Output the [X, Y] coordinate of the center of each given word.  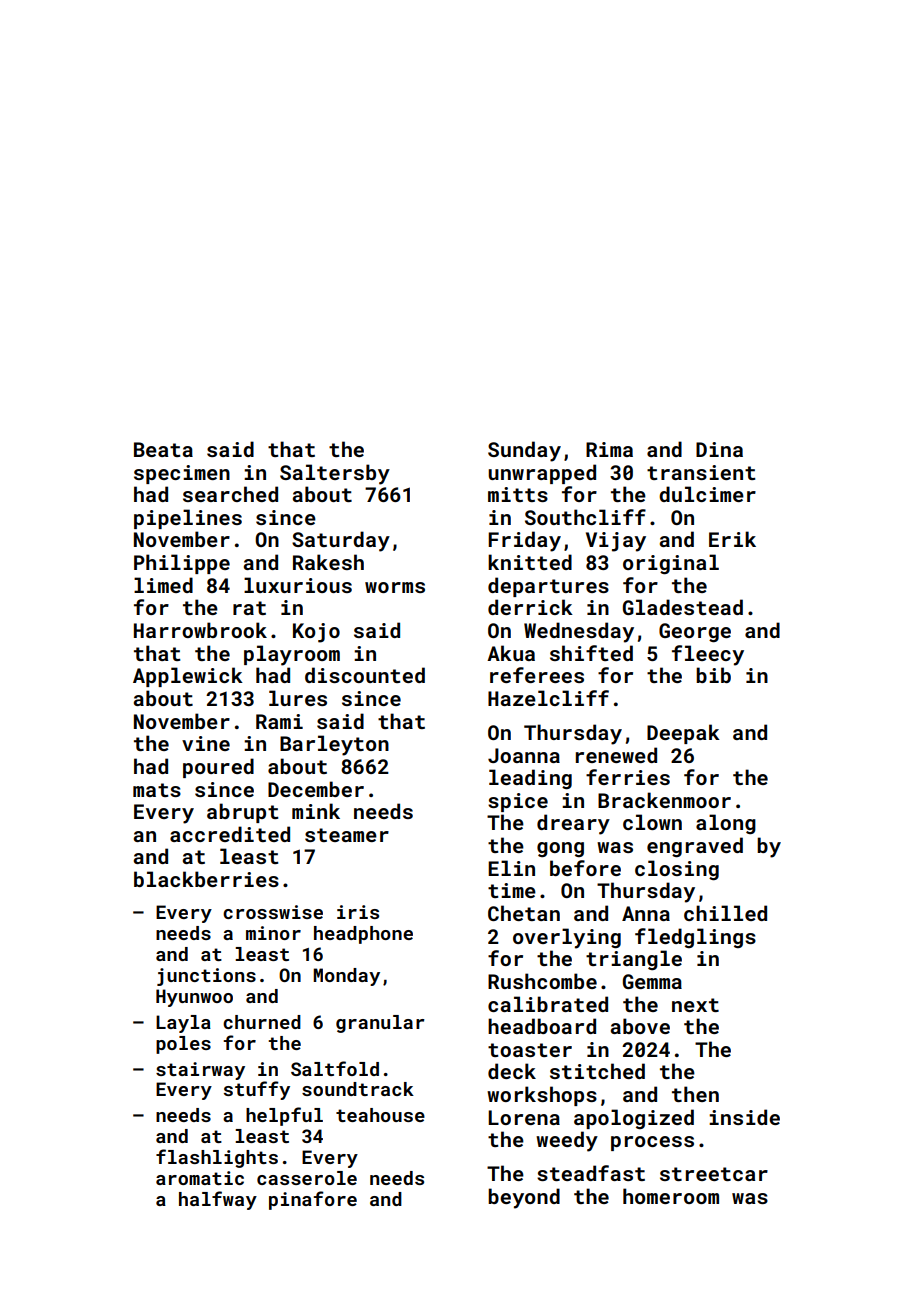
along [726, 824]
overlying [567, 938]
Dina [719, 449]
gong [560, 849]
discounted [365, 675]
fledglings [695, 938]
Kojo [316, 633]
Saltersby [335, 474]
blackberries [206, 879]
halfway [218, 1200]
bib [713, 675]
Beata [163, 449]
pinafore [313, 1200]
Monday [346, 977]
